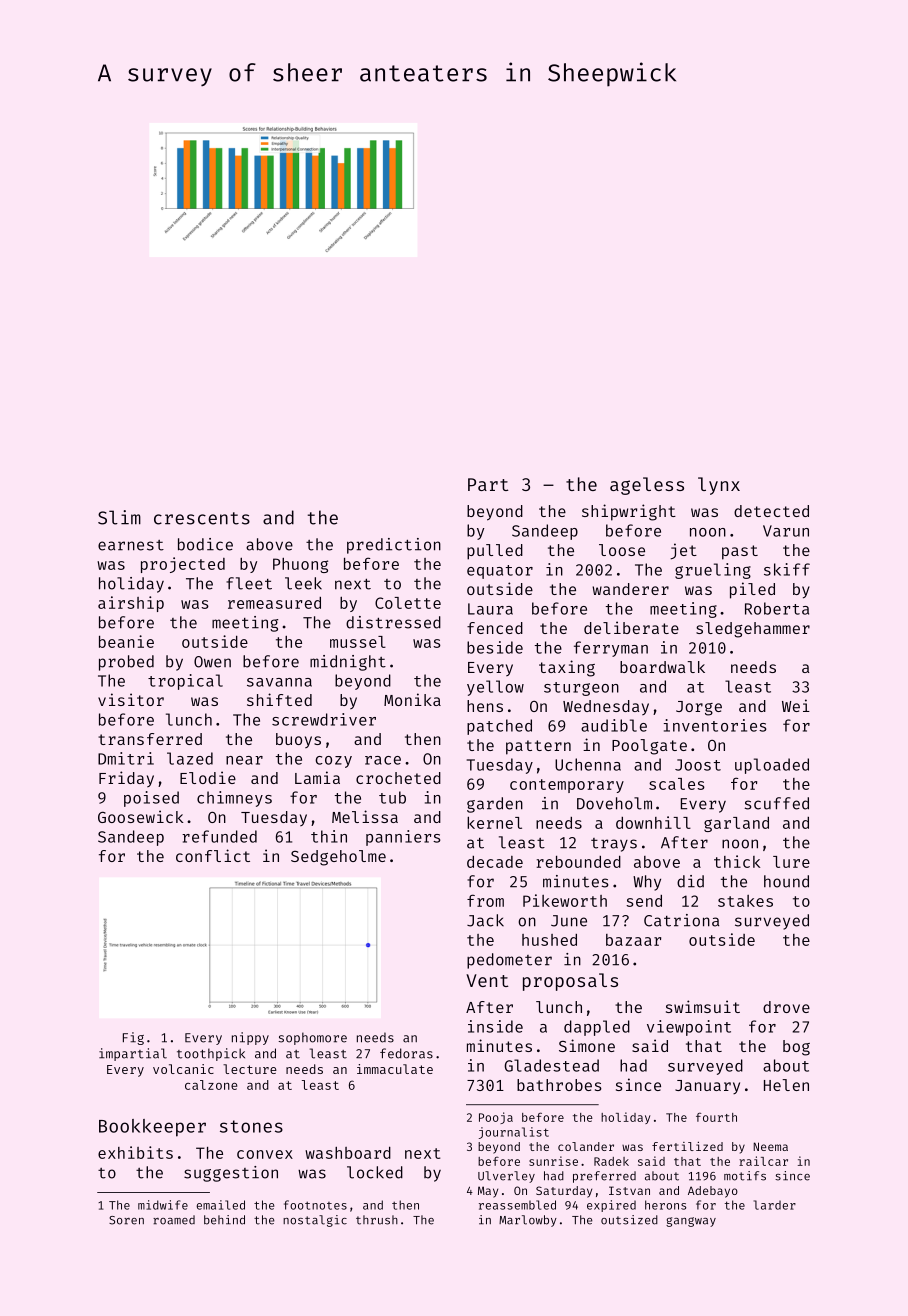 Image resolution: width=908 pixels, height=1316 pixels. What do you see at coordinates (786, 1007) in the page?
I see `drove` at bounding box center [786, 1007].
